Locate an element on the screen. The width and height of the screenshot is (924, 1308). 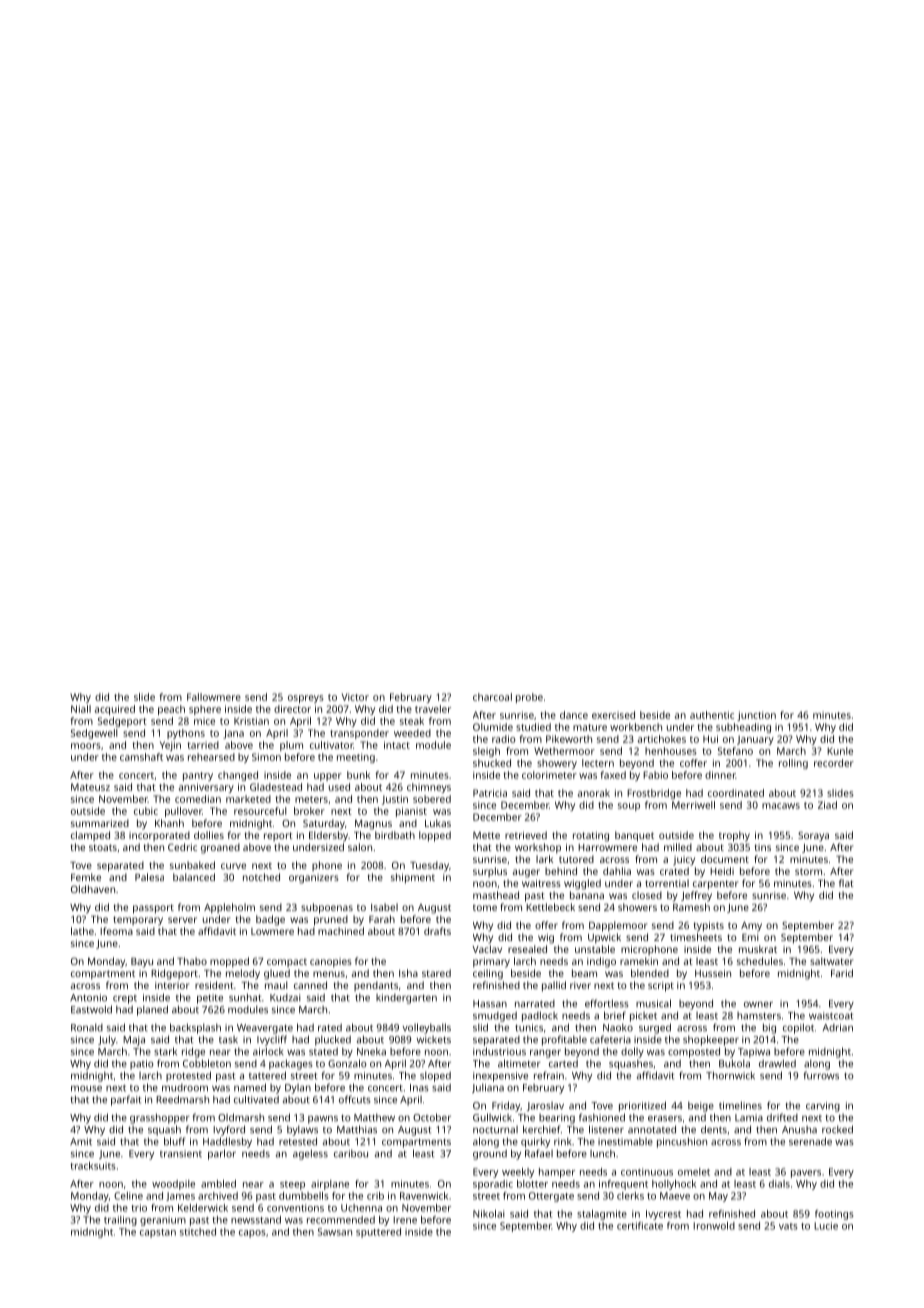
colorimeter is located at coordinates (549, 775).
